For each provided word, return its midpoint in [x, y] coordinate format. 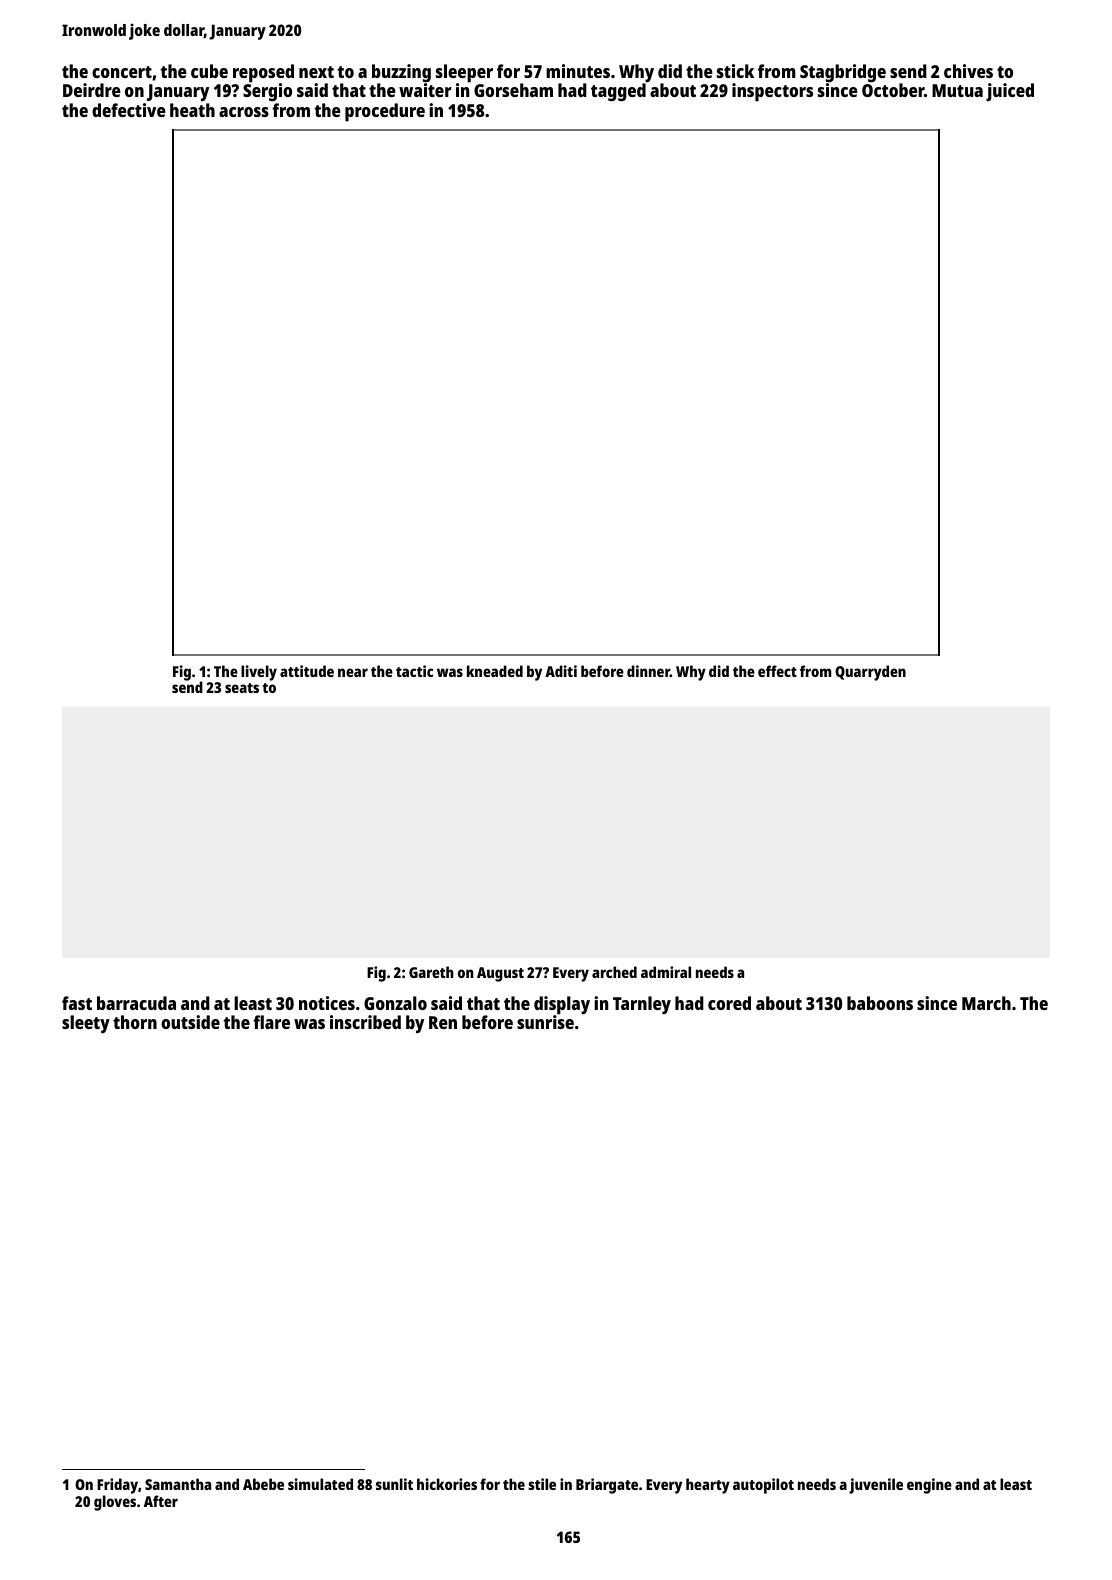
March [986, 1003]
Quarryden [870, 673]
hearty [708, 1486]
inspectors [772, 92]
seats [242, 688]
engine [929, 1486]
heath [192, 110]
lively [259, 673]
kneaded [495, 671]
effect [777, 671]
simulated [320, 1484]
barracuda [136, 1003]
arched [614, 972]
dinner [648, 671]
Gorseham [513, 90]
